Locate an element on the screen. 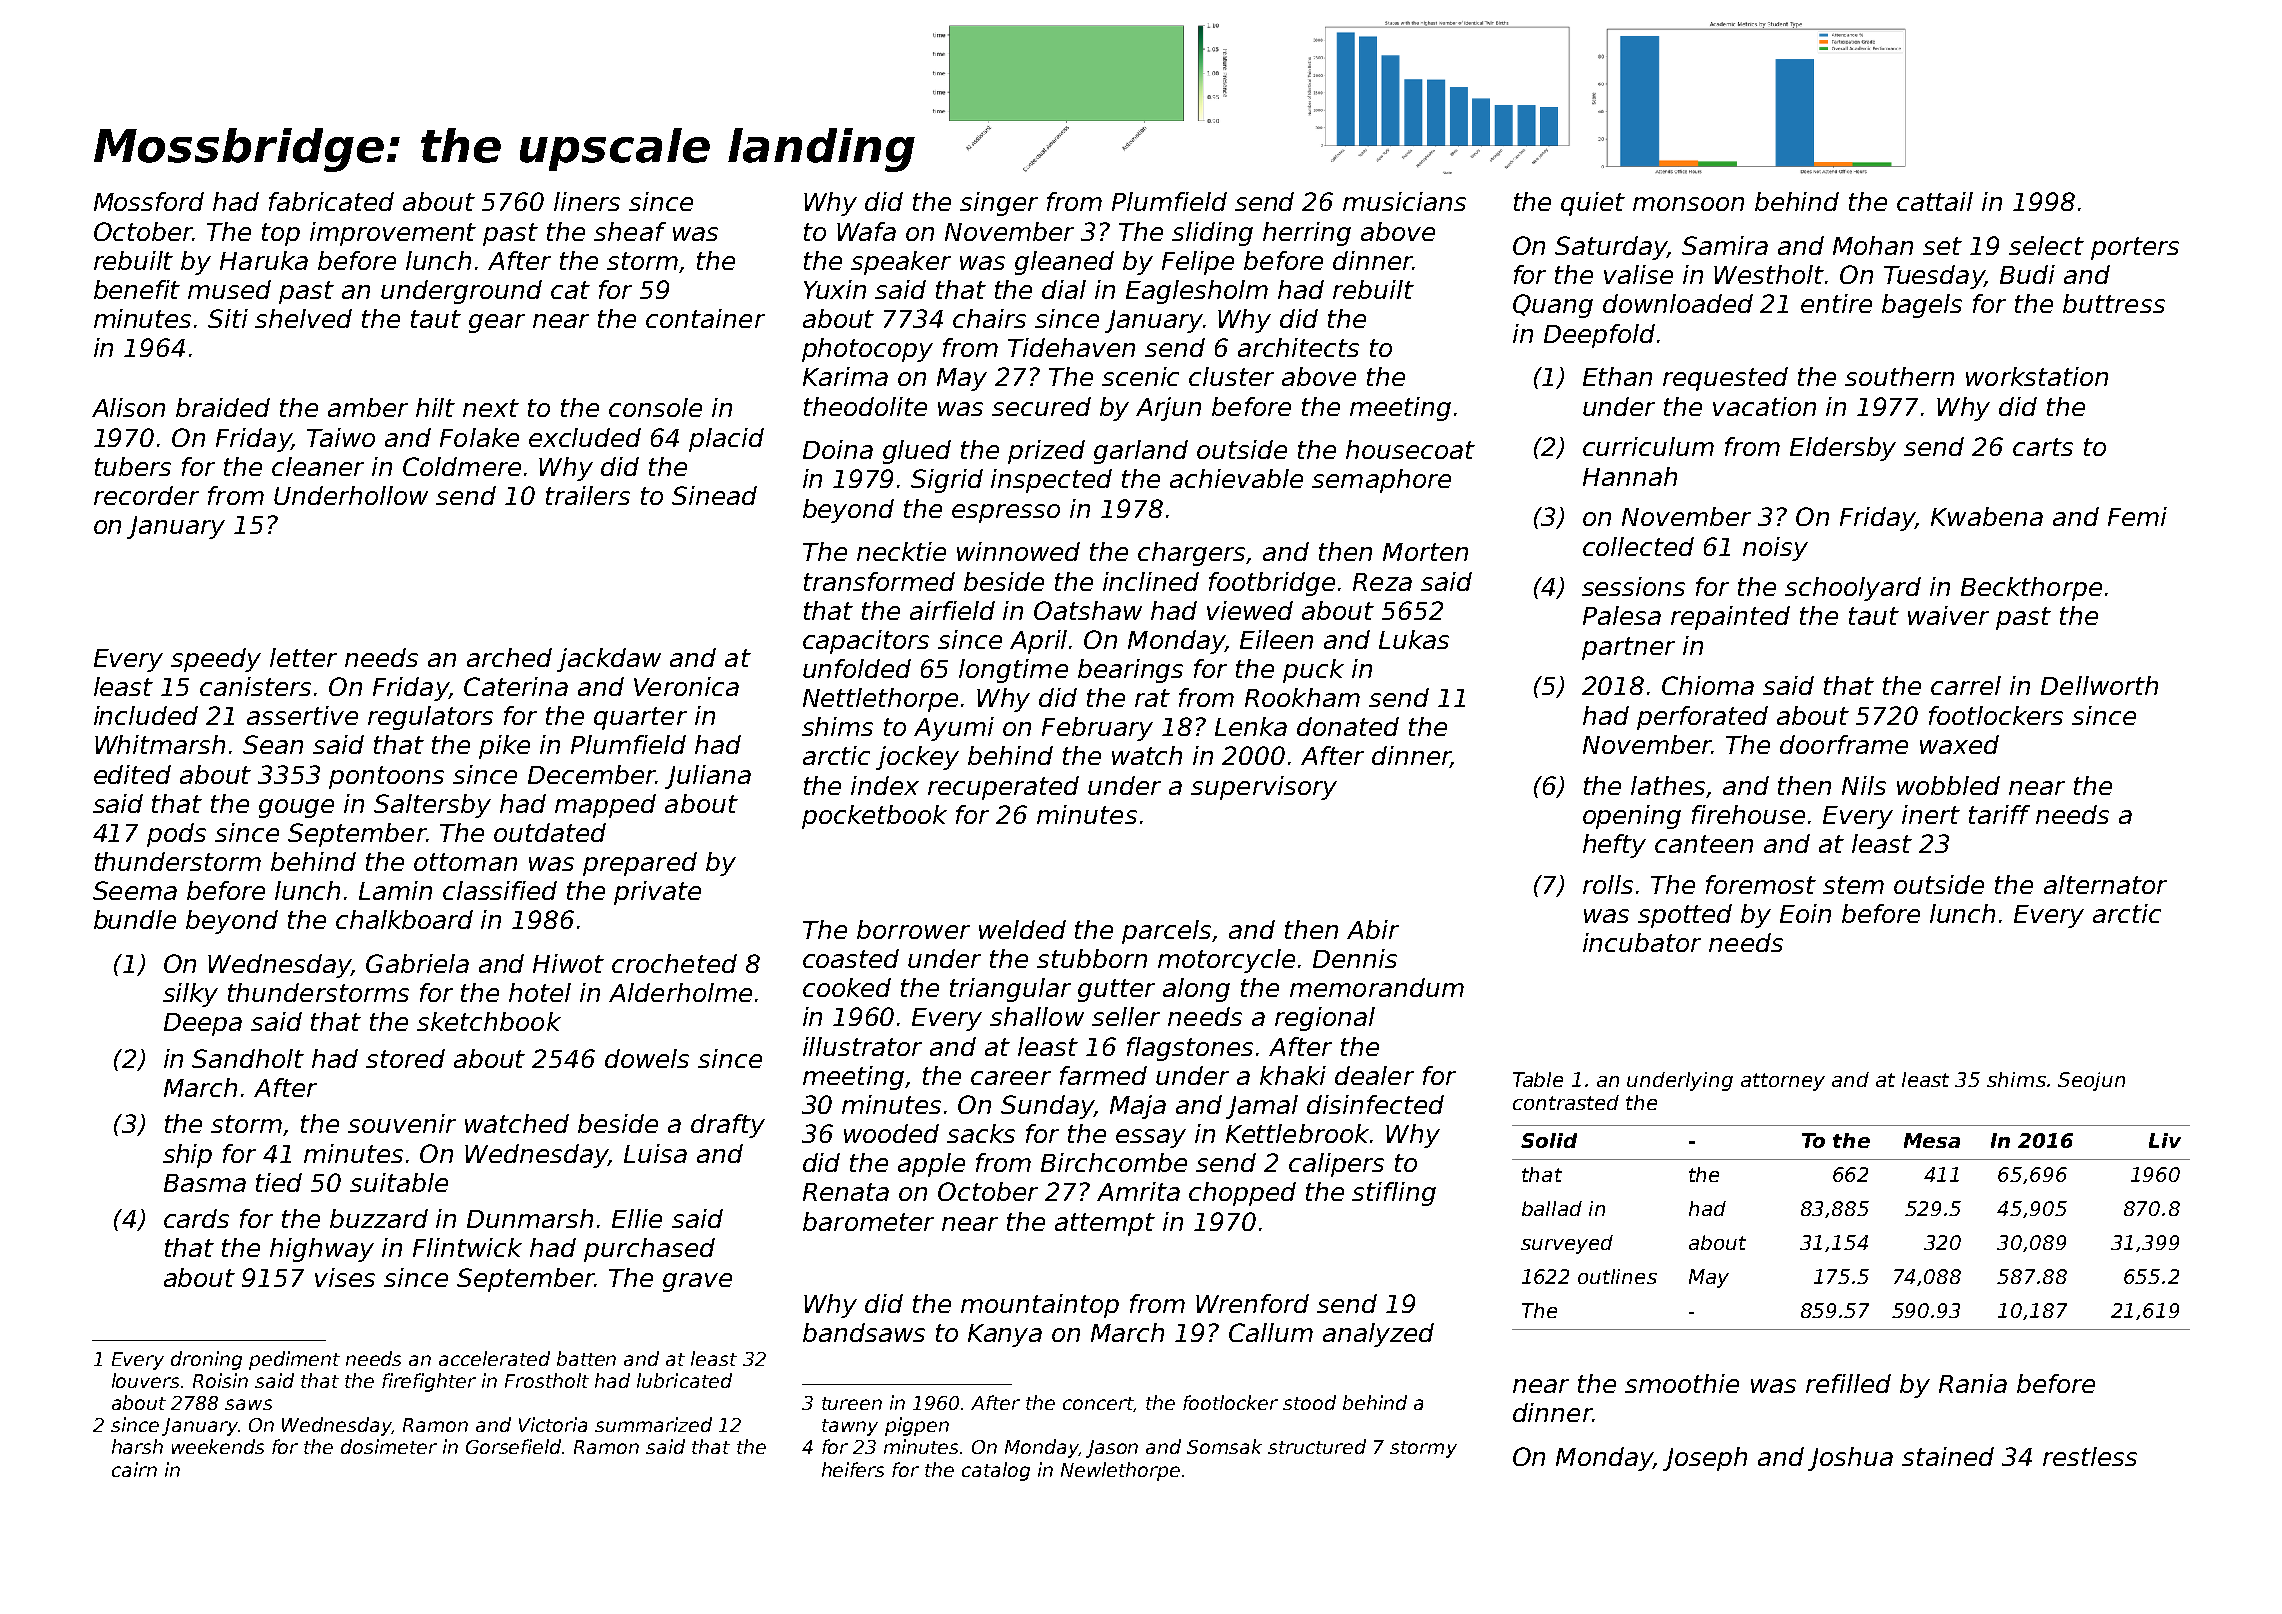 This screenshot has width=2282, height=1614. fabricated is located at coordinates (331, 201).
